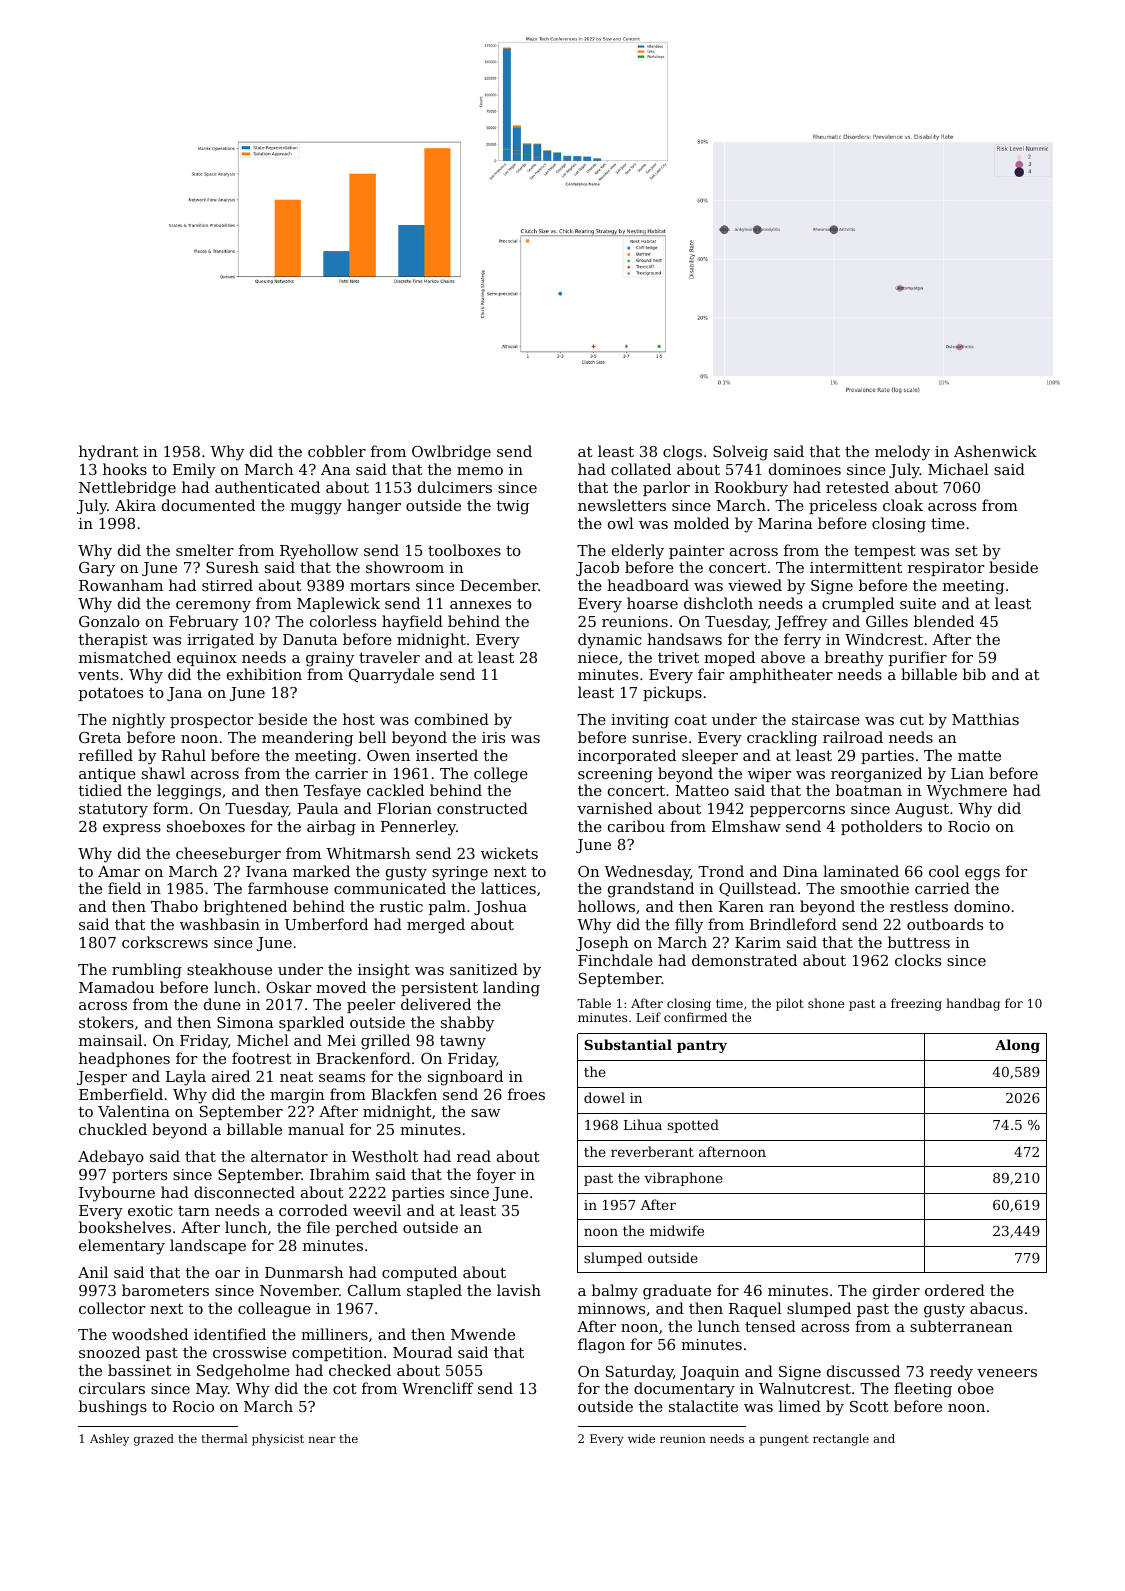  Describe the element at coordinates (902, 453) in the screenshot. I see `melody` at that location.
